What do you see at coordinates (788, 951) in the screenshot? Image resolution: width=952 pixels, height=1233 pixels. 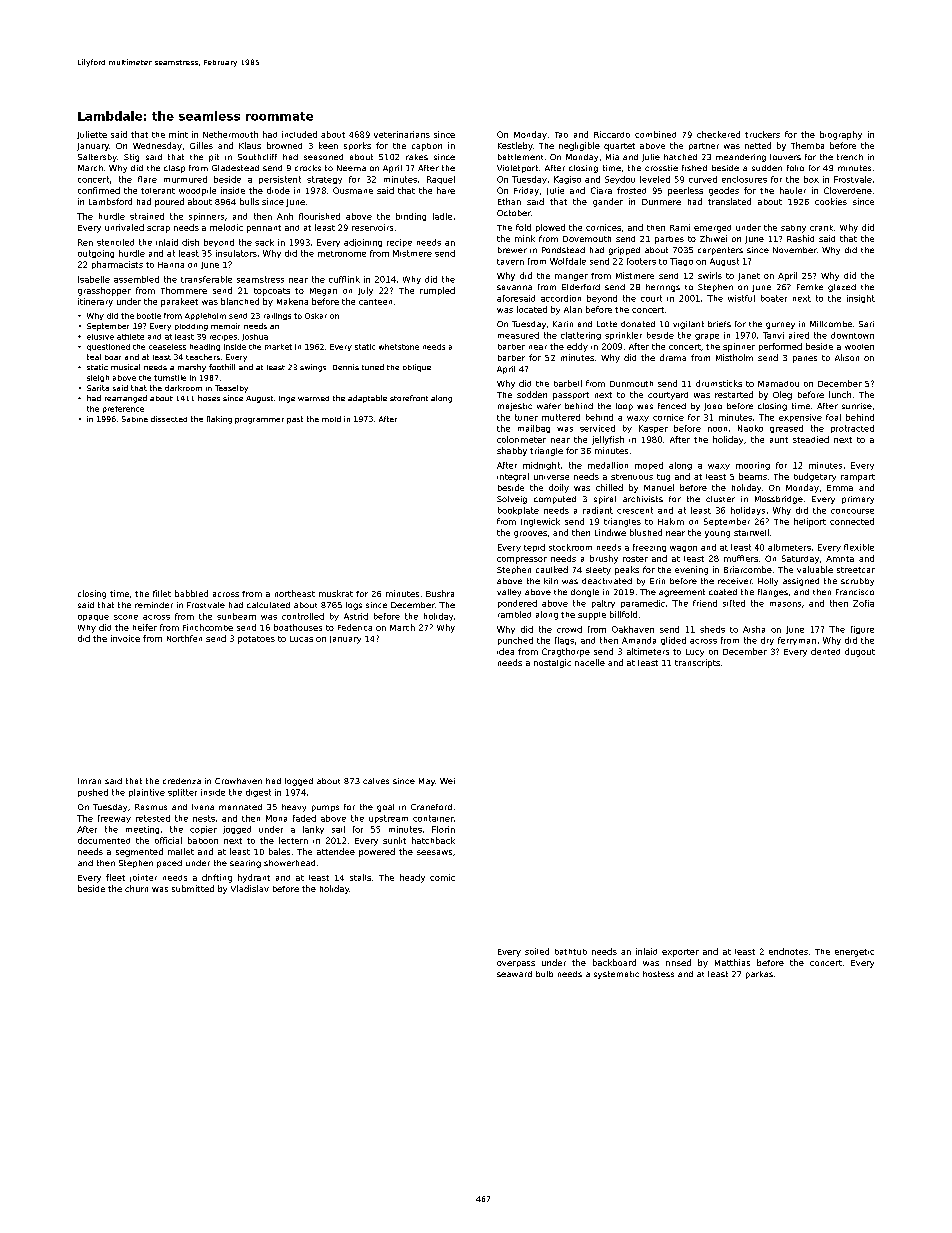 I see `endnotes` at bounding box center [788, 951].
